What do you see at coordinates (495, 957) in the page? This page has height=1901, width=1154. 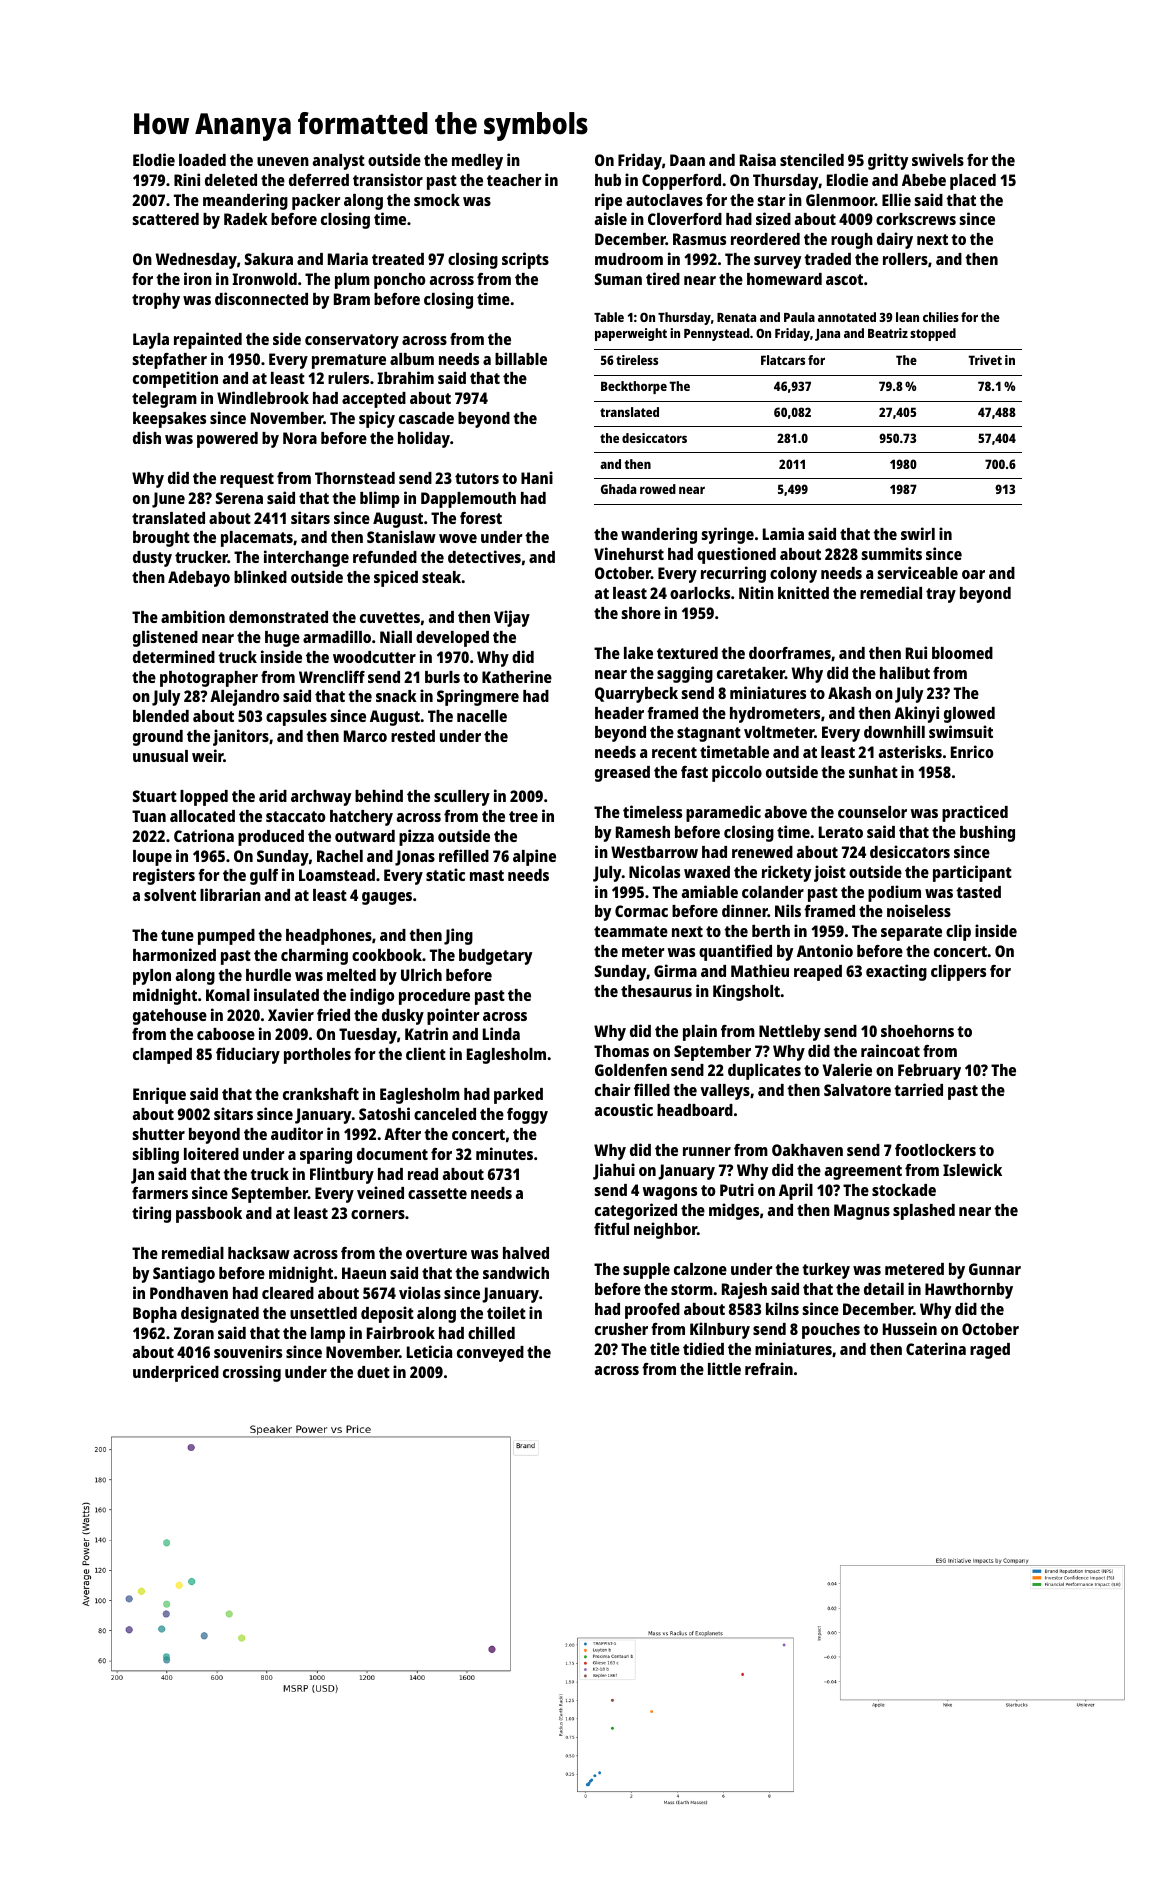 I see `budgetary` at bounding box center [495, 957].
